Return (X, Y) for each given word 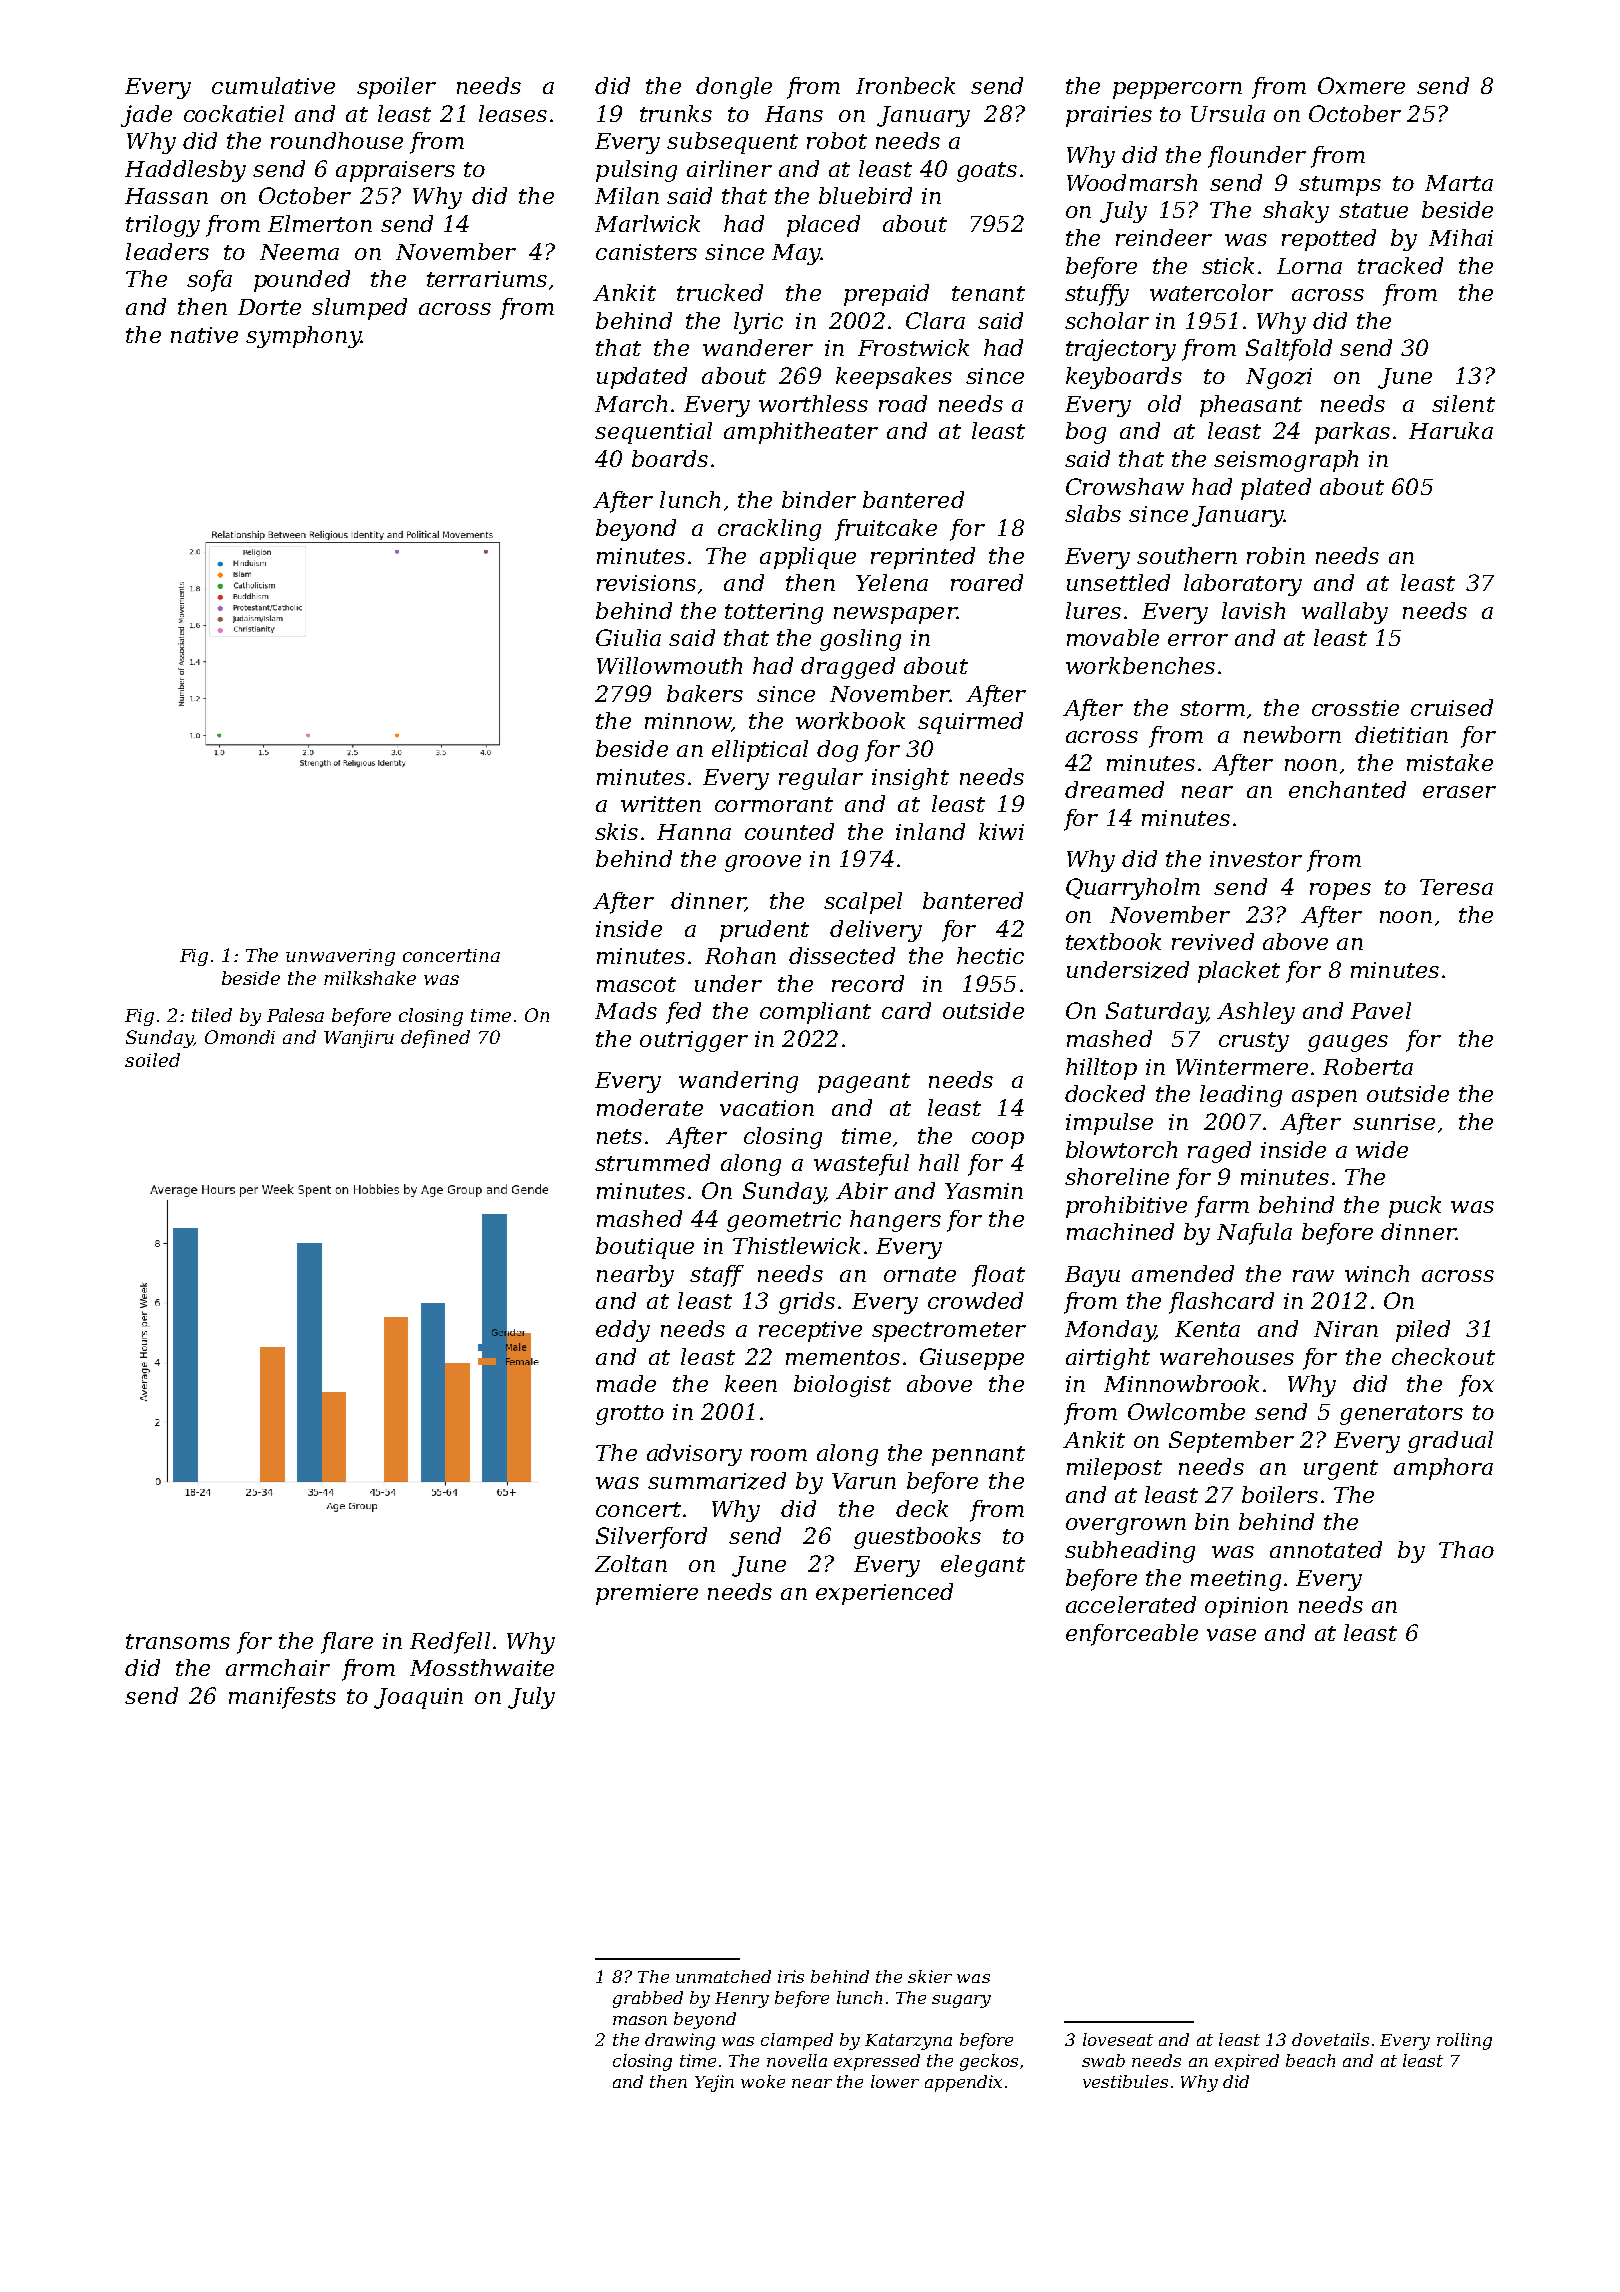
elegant (983, 1566)
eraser (1459, 792)
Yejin (714, 2083)
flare (347, 1643)
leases (513, 113)
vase (1231, 1635)
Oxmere (1361, 85)
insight (910, 779)
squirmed (970, 723)
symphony (303, 337)
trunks (676, 113)
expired (1247, 2062)
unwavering (340, 957)
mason (640, 2020)
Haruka (1451, 430)
